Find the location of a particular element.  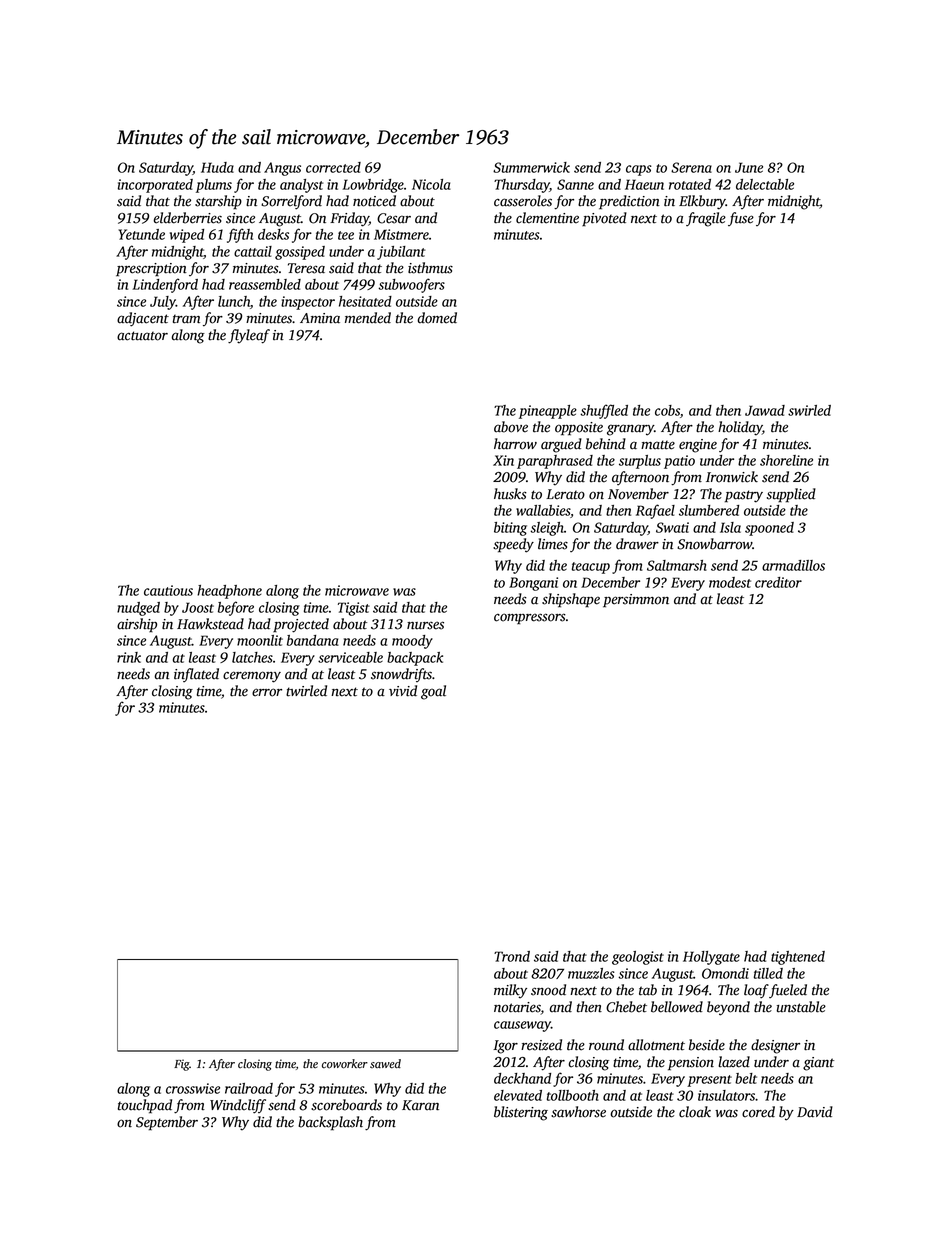

error is located at coordinates (267, 692).
